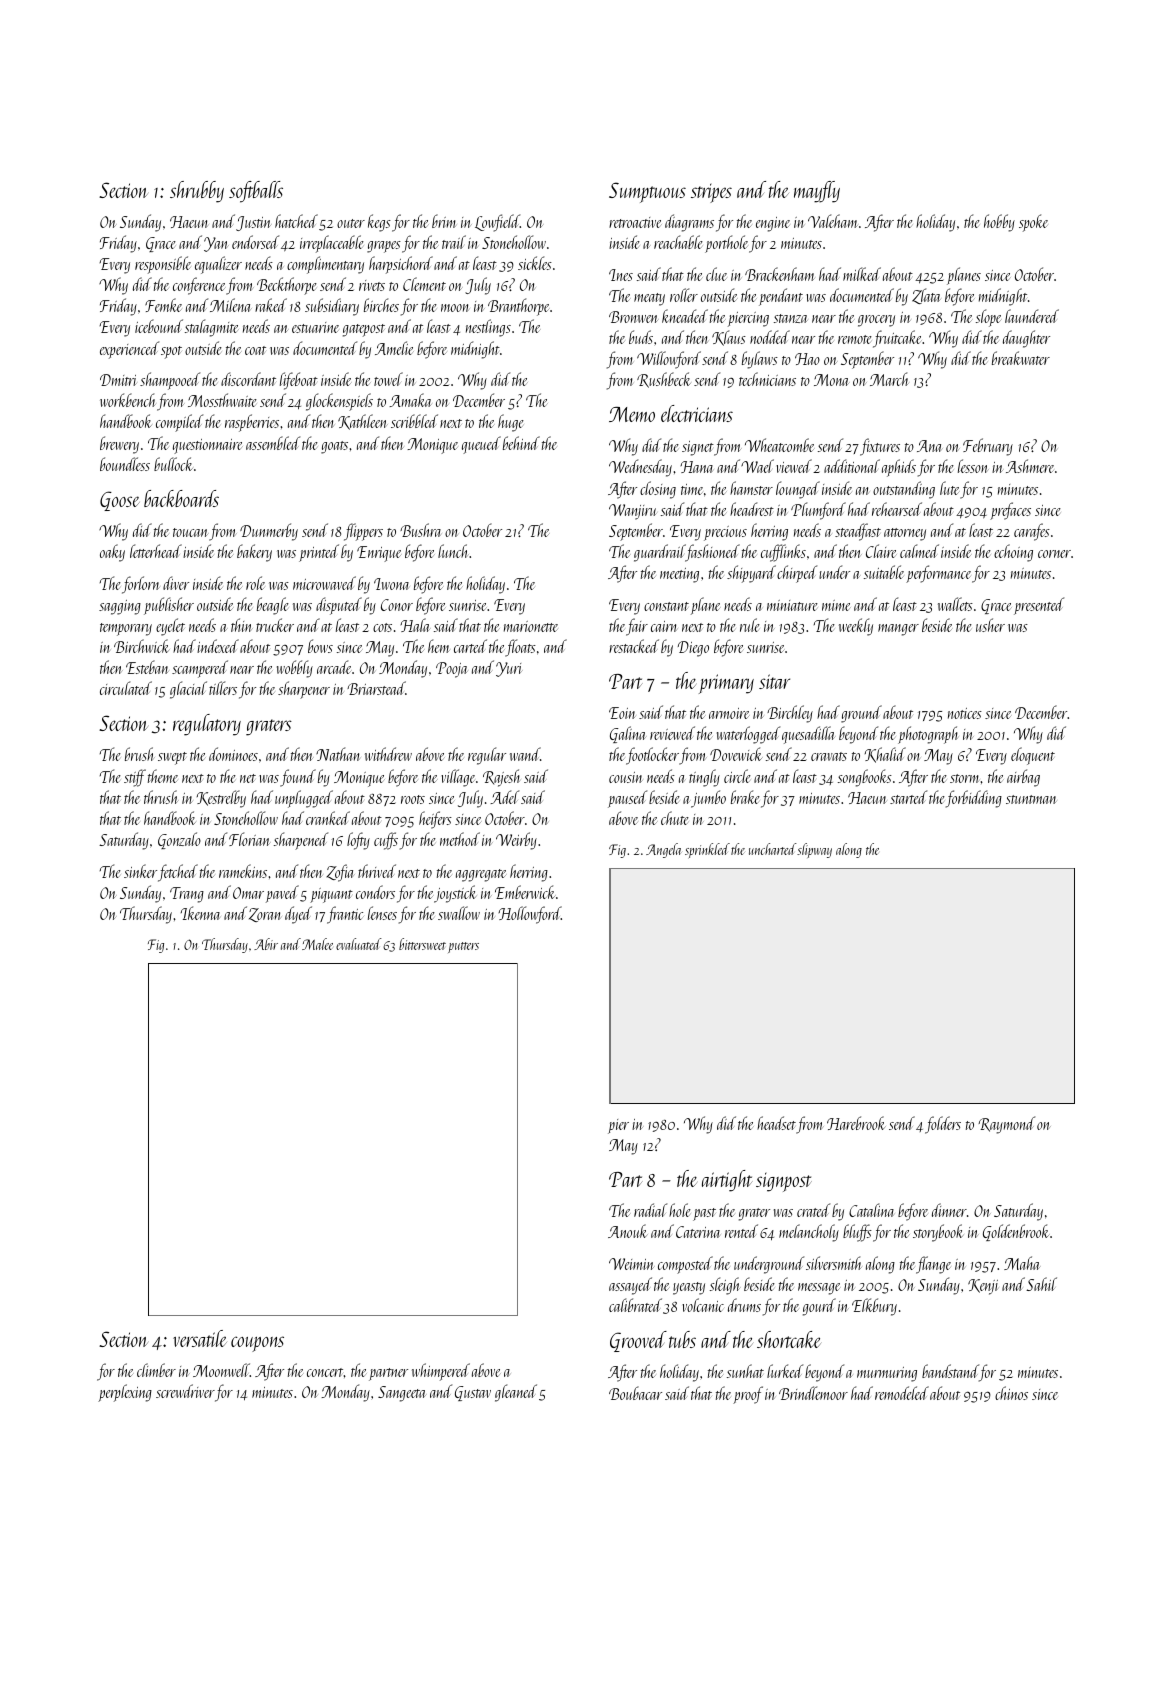 This screenshot has height=1702, width=1175. I want to click on presented, so click(1039, 606).
